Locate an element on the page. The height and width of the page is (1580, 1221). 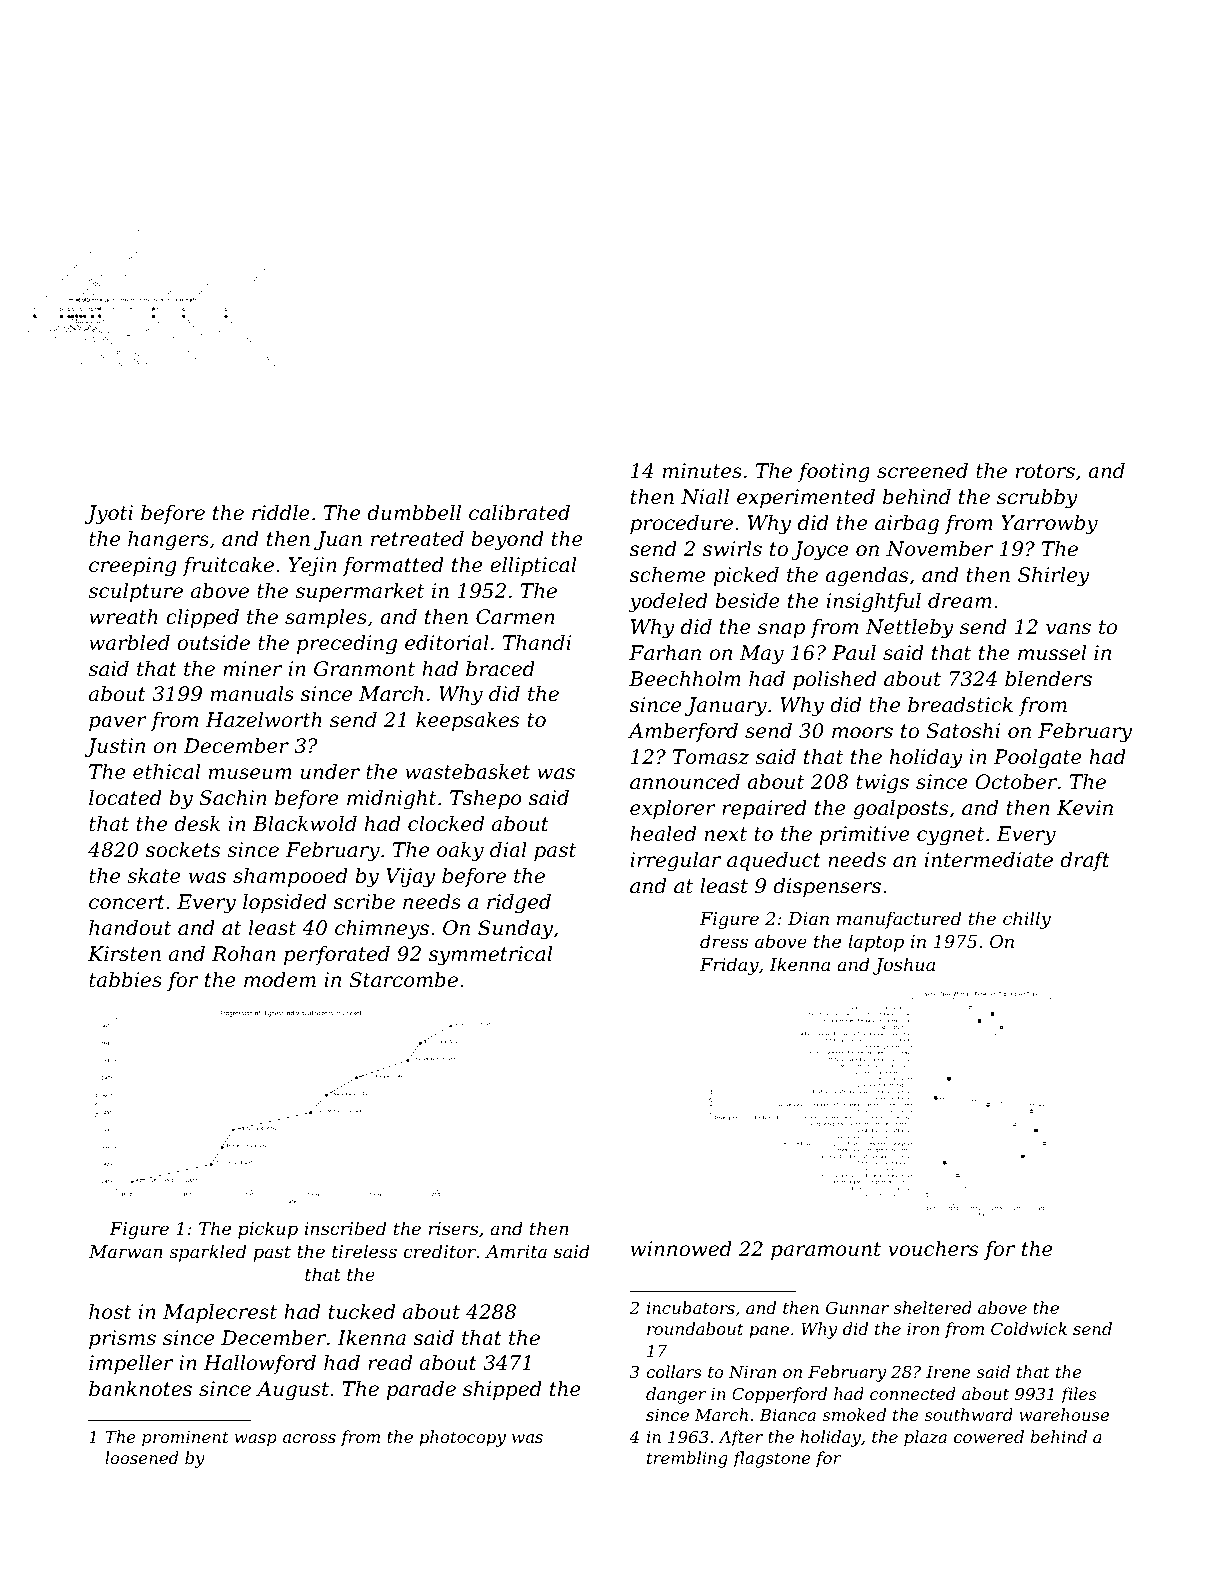
wasp is located at coordinates (256, 1440).
